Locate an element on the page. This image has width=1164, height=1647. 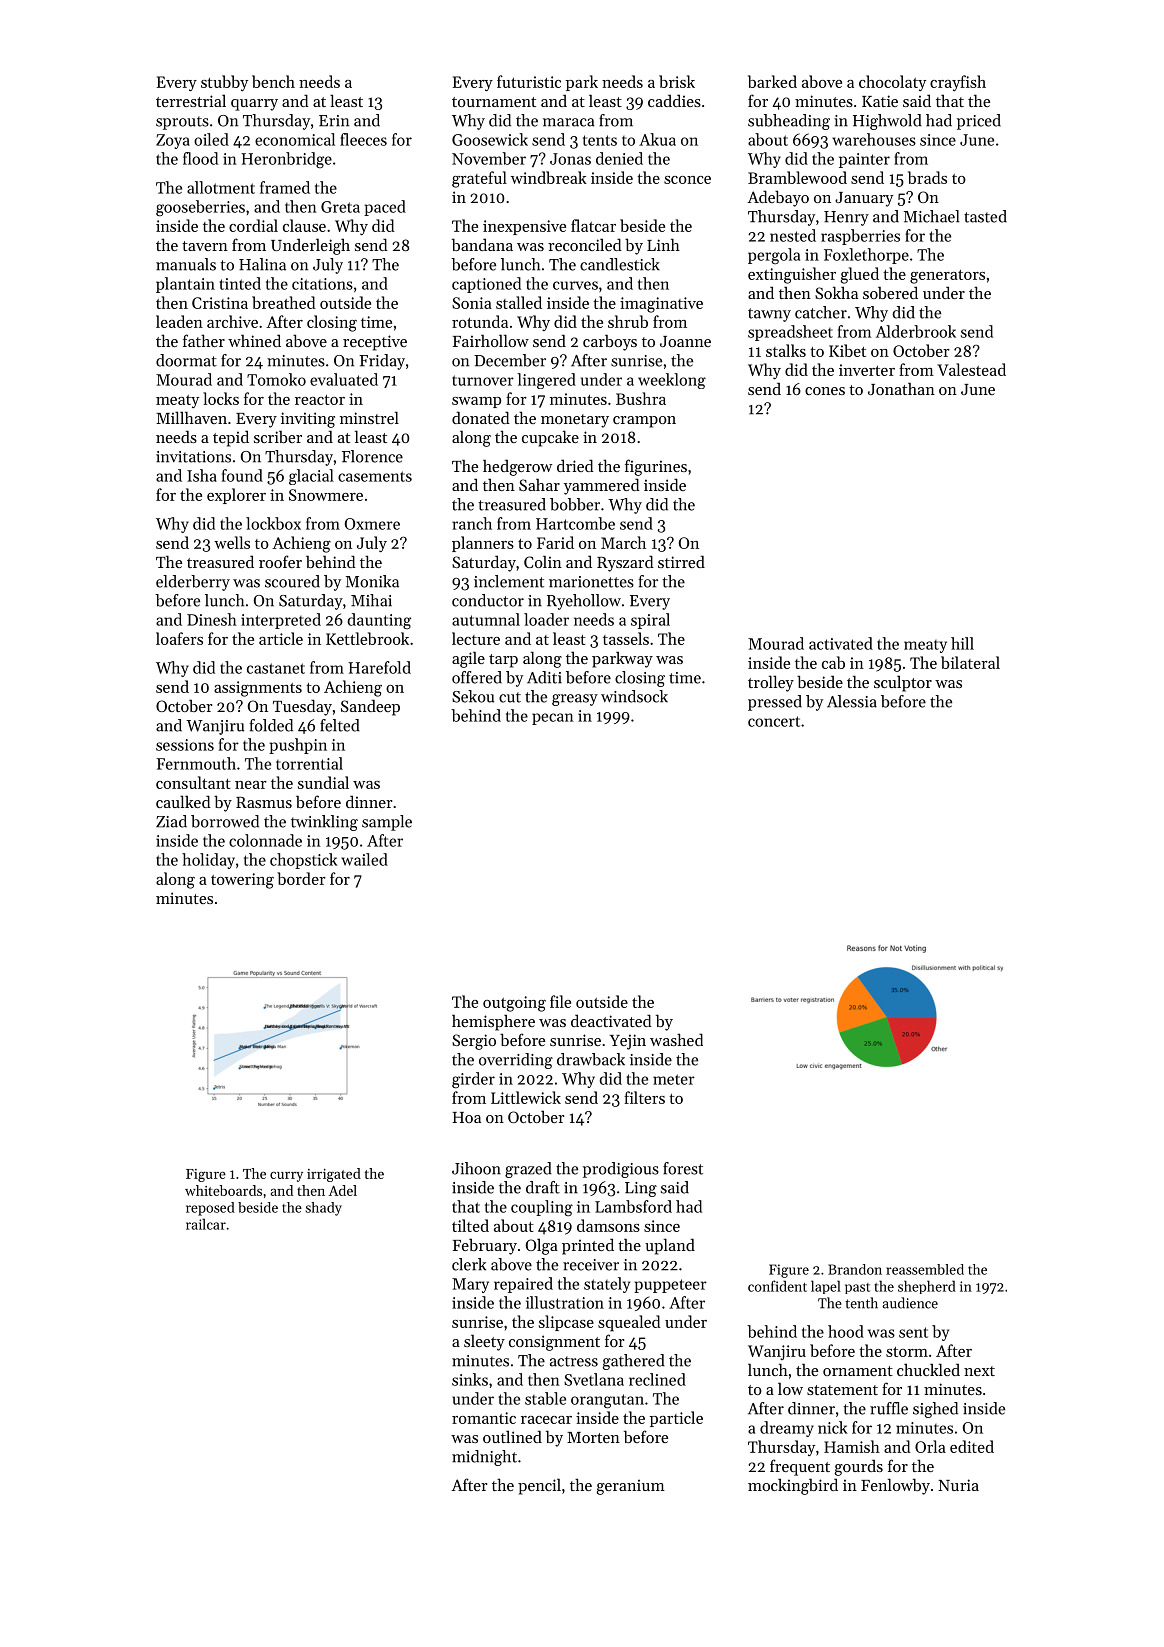
reassembled is located at coordinates (925, 1269).
